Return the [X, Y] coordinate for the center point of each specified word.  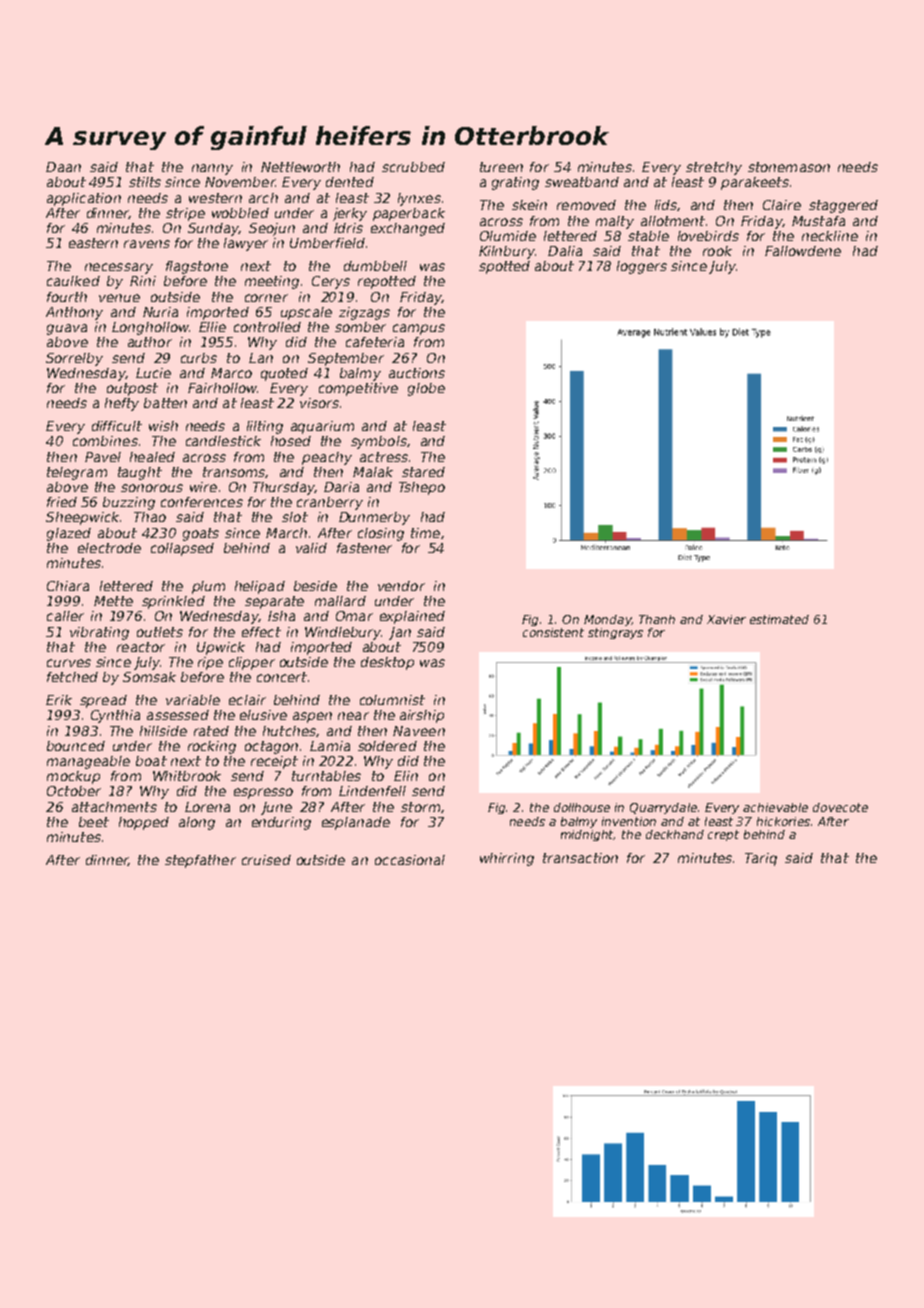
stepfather [200, 861]
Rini [143, 281]
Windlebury [343, 633]
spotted [504, 267]
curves [69, 663]
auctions [417, 373]
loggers [642, 267]
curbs [199, 358]
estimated [779, 619]
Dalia [565, 251]
